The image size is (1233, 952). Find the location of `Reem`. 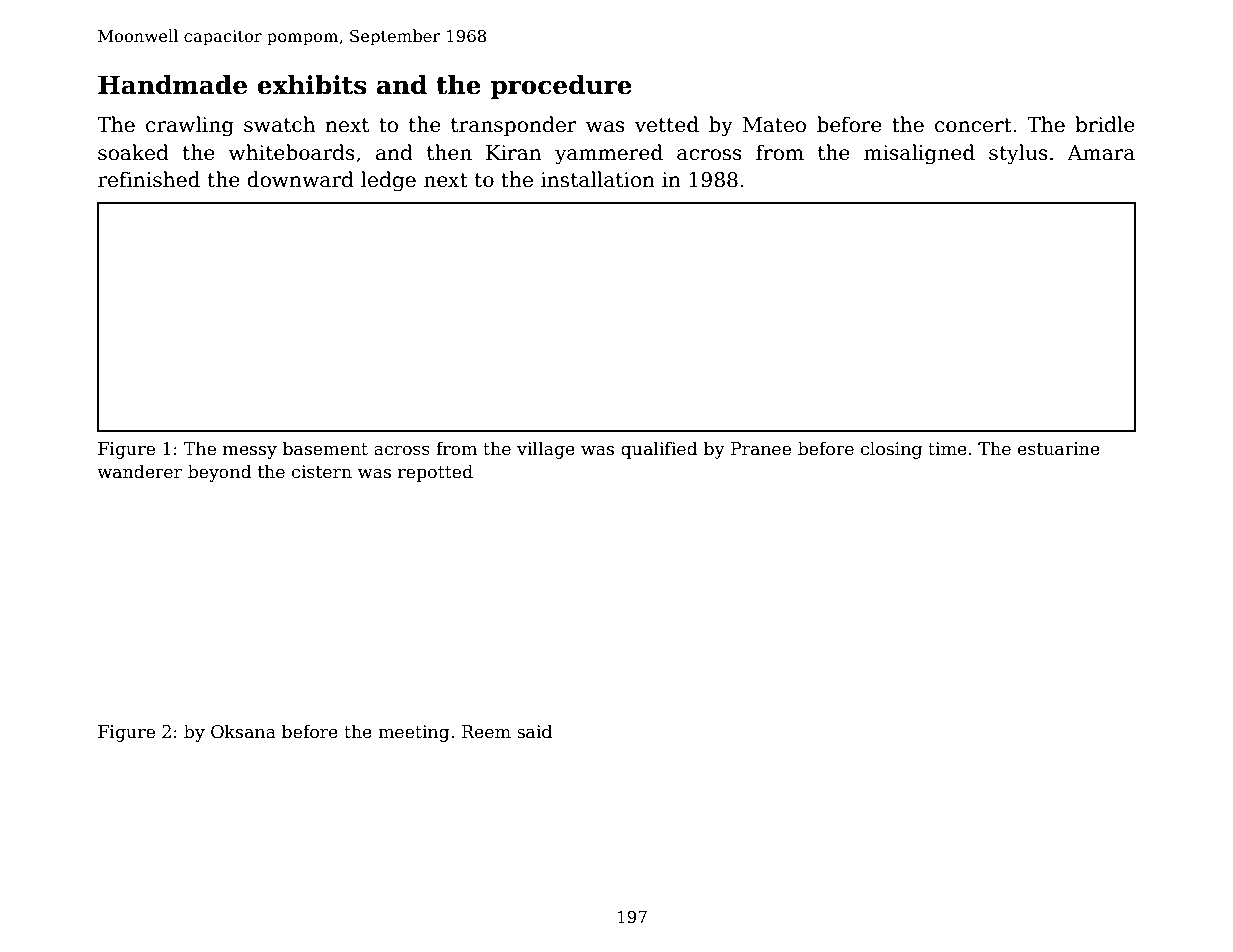

Reem is located at coordinates (486, 732).
